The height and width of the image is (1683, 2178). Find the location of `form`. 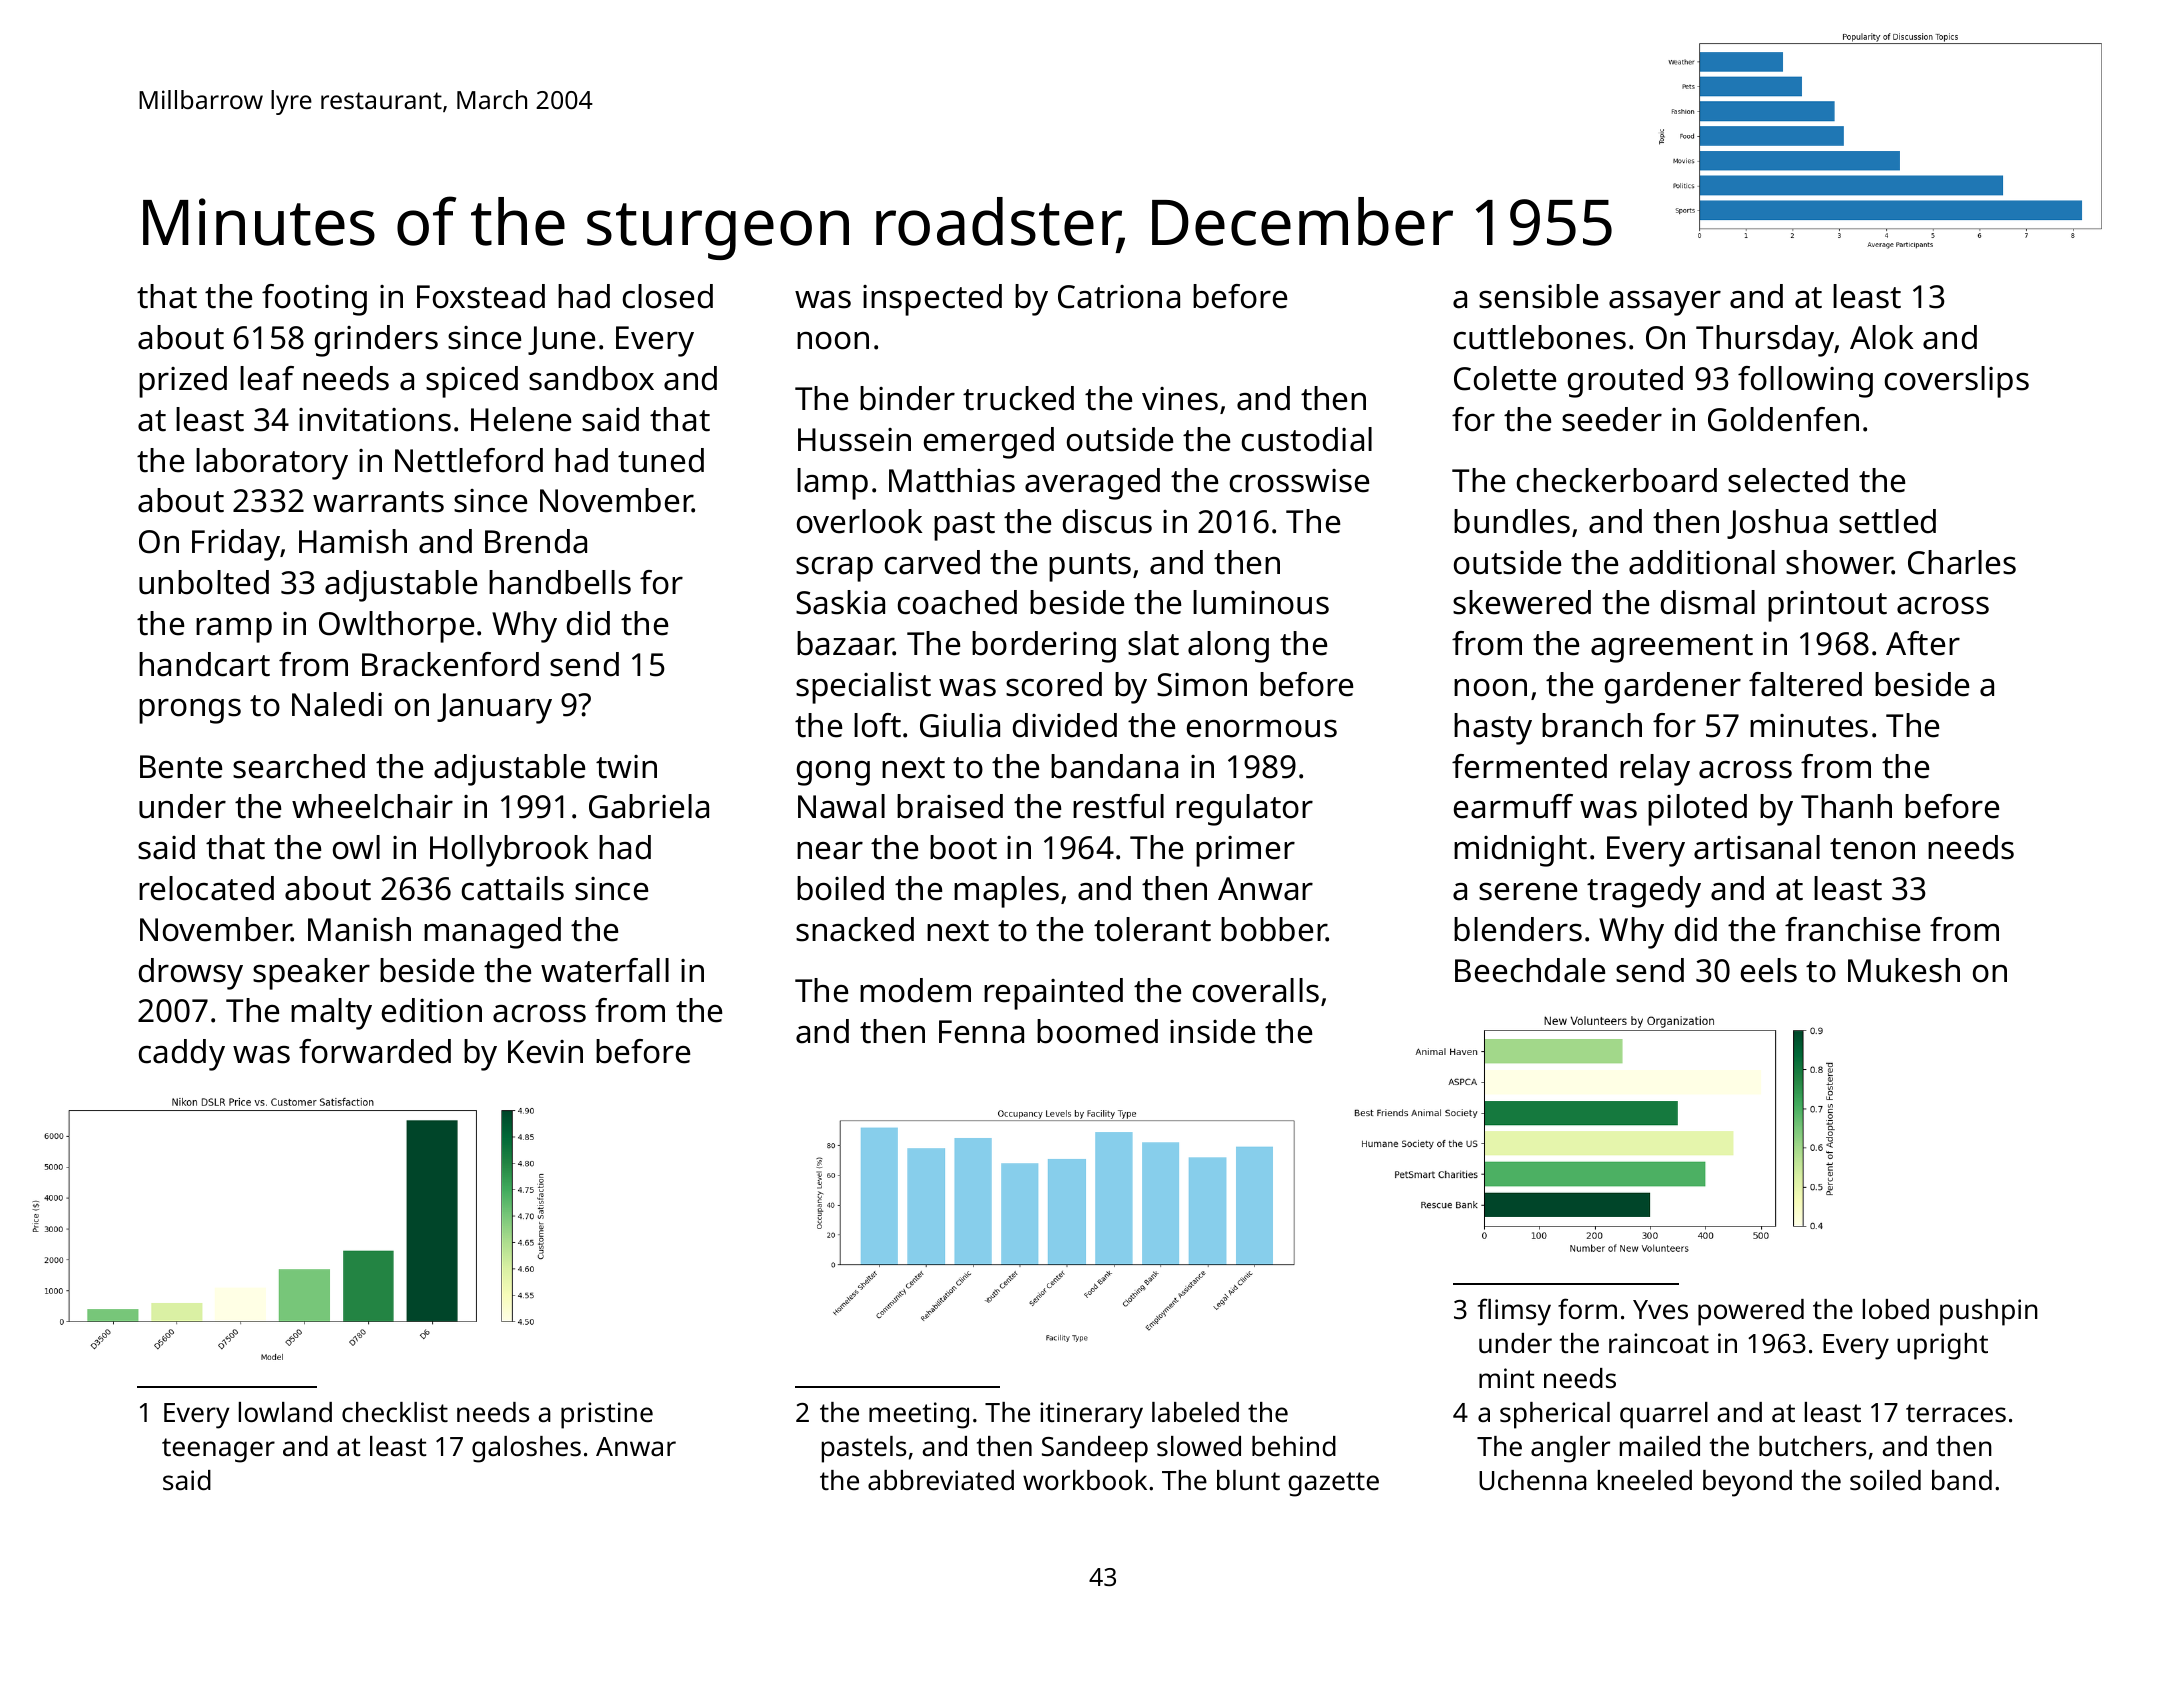

form is located at coordinates (1587, 1308).
